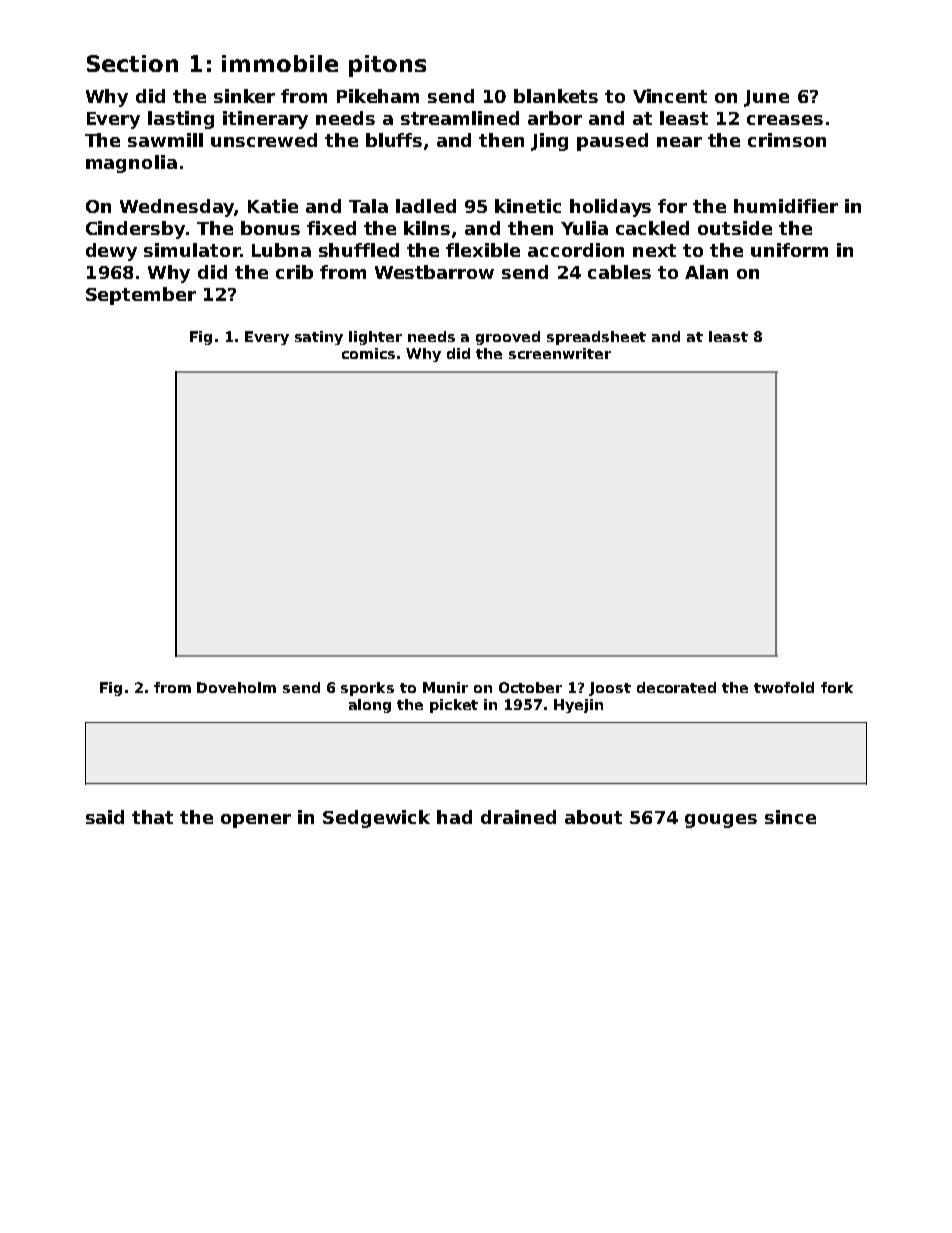 This screenshot has height=1233, width=952. What do you see at coordinates (368, 353) in the screenshot?
I see `comics` at bounding box center [368, 353].
